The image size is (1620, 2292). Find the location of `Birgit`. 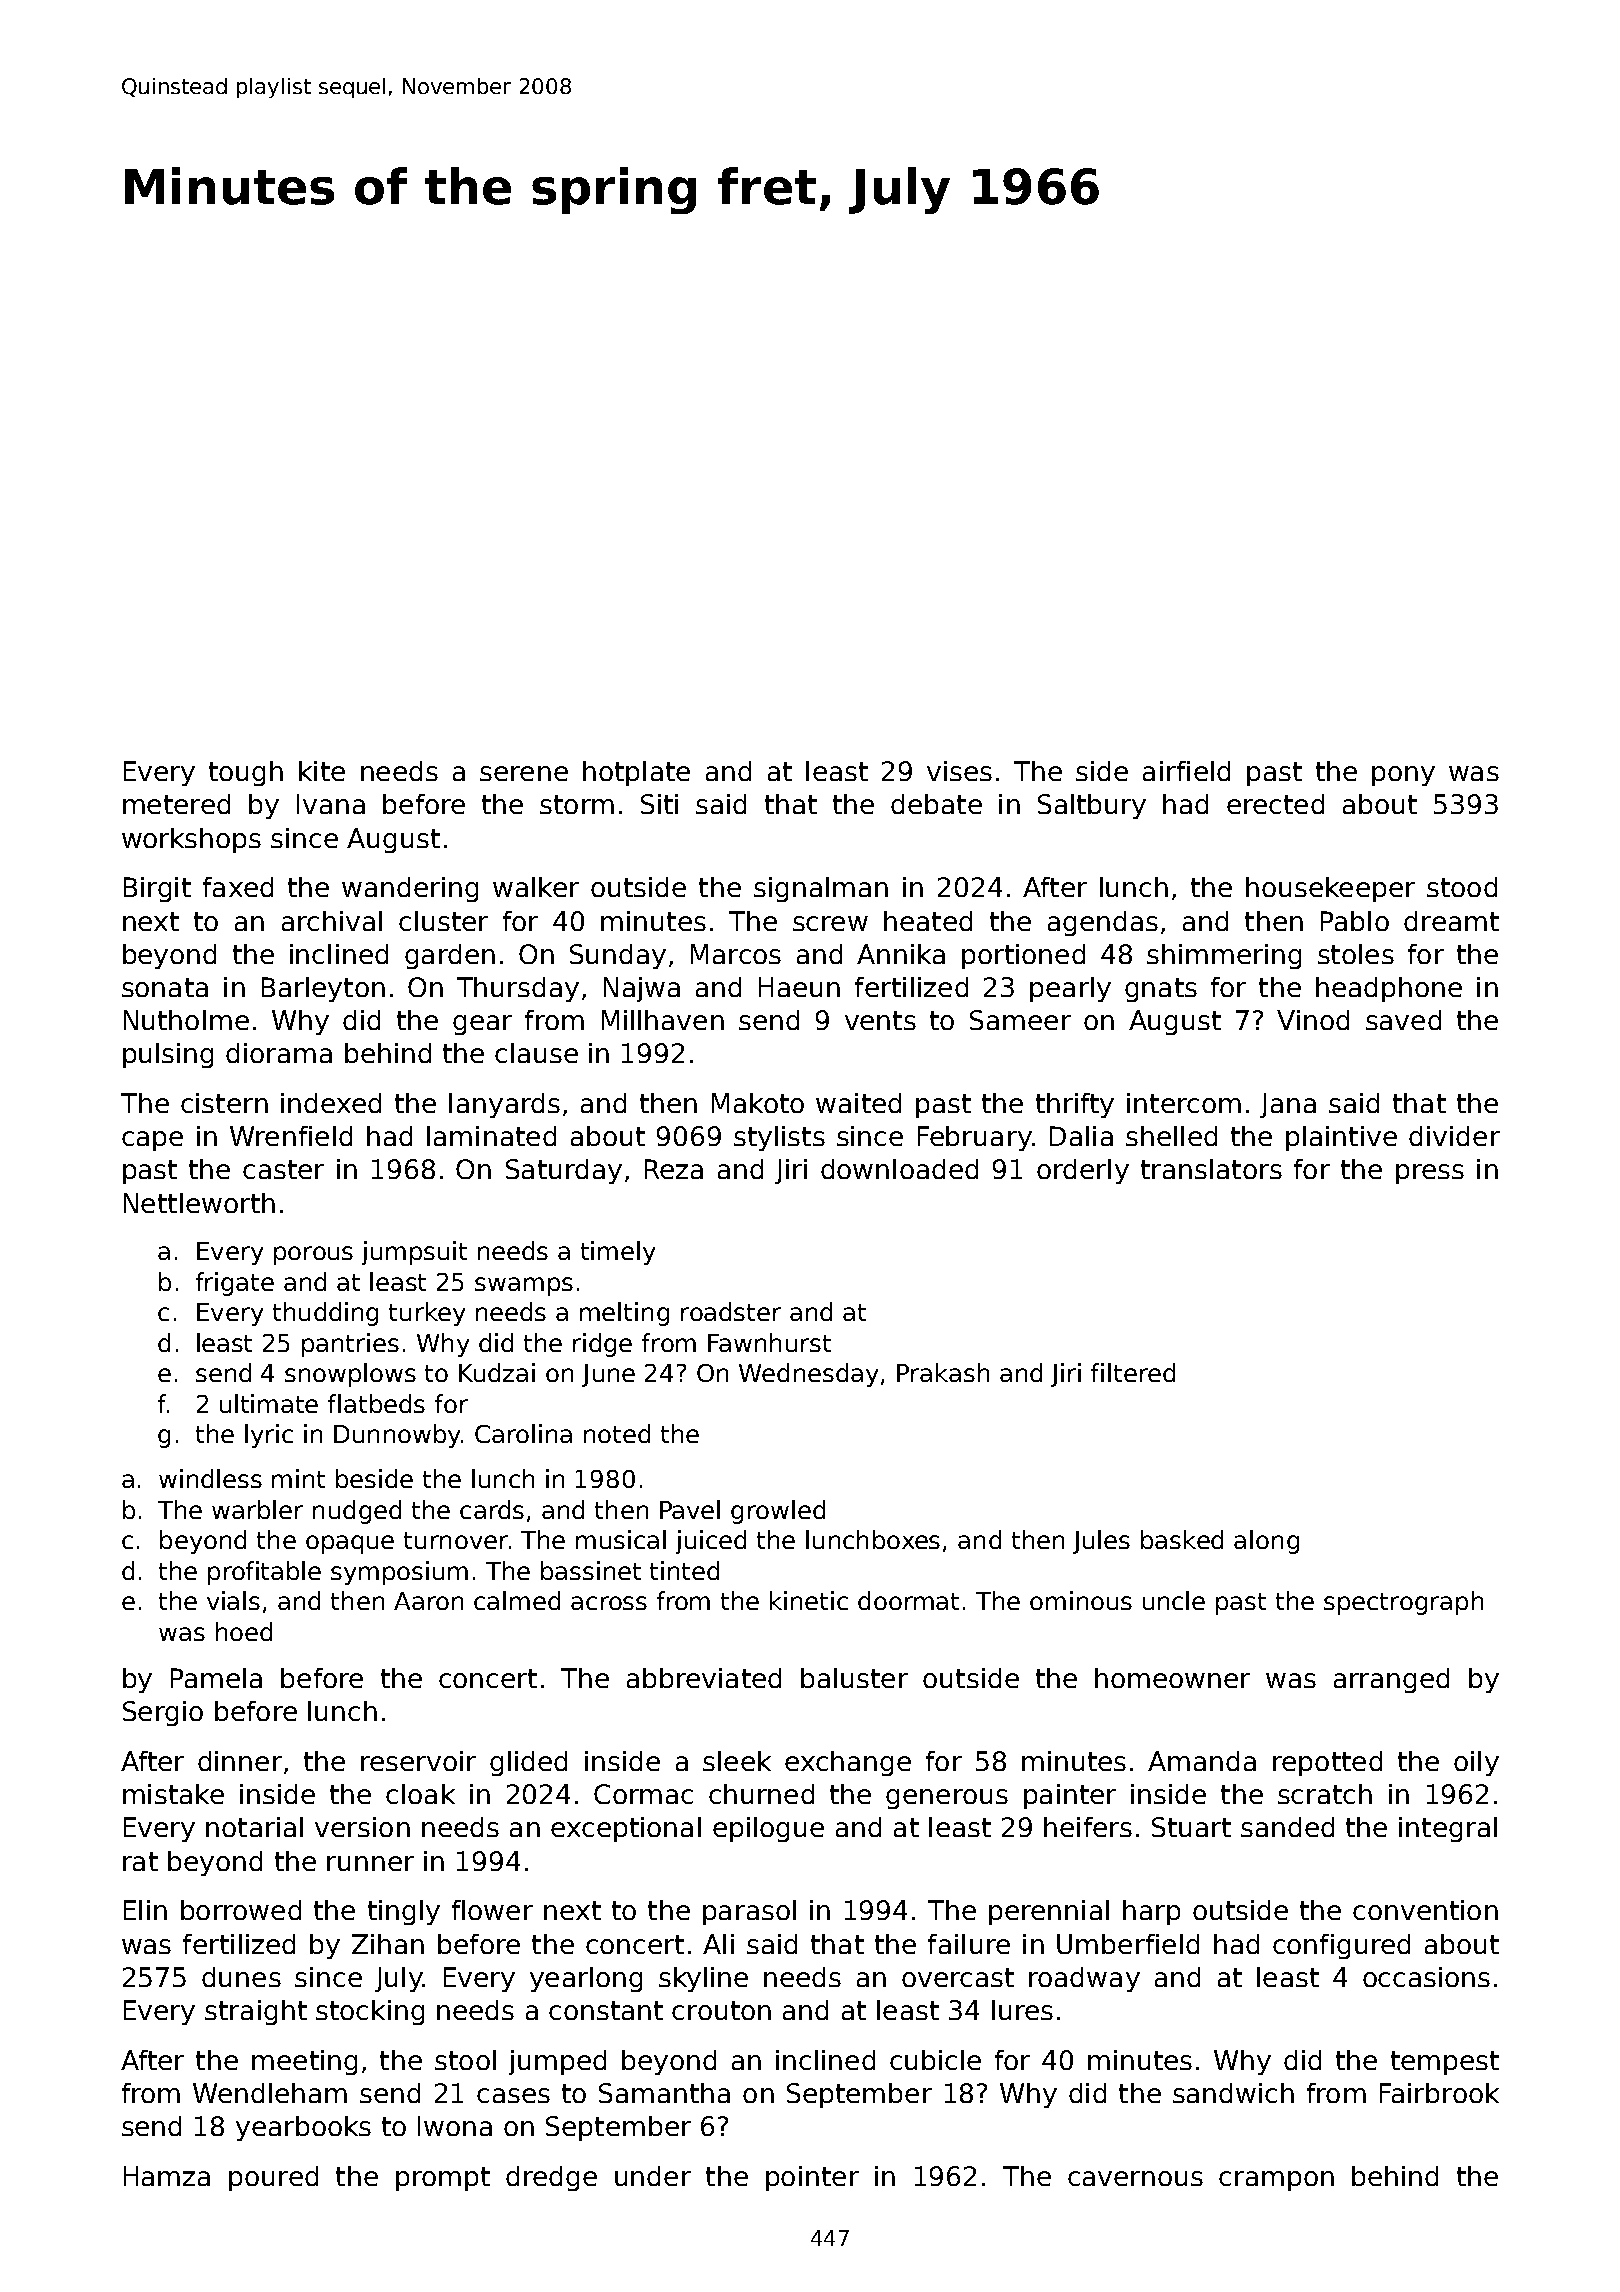

Birgit is located at coordinates (157, 889).
